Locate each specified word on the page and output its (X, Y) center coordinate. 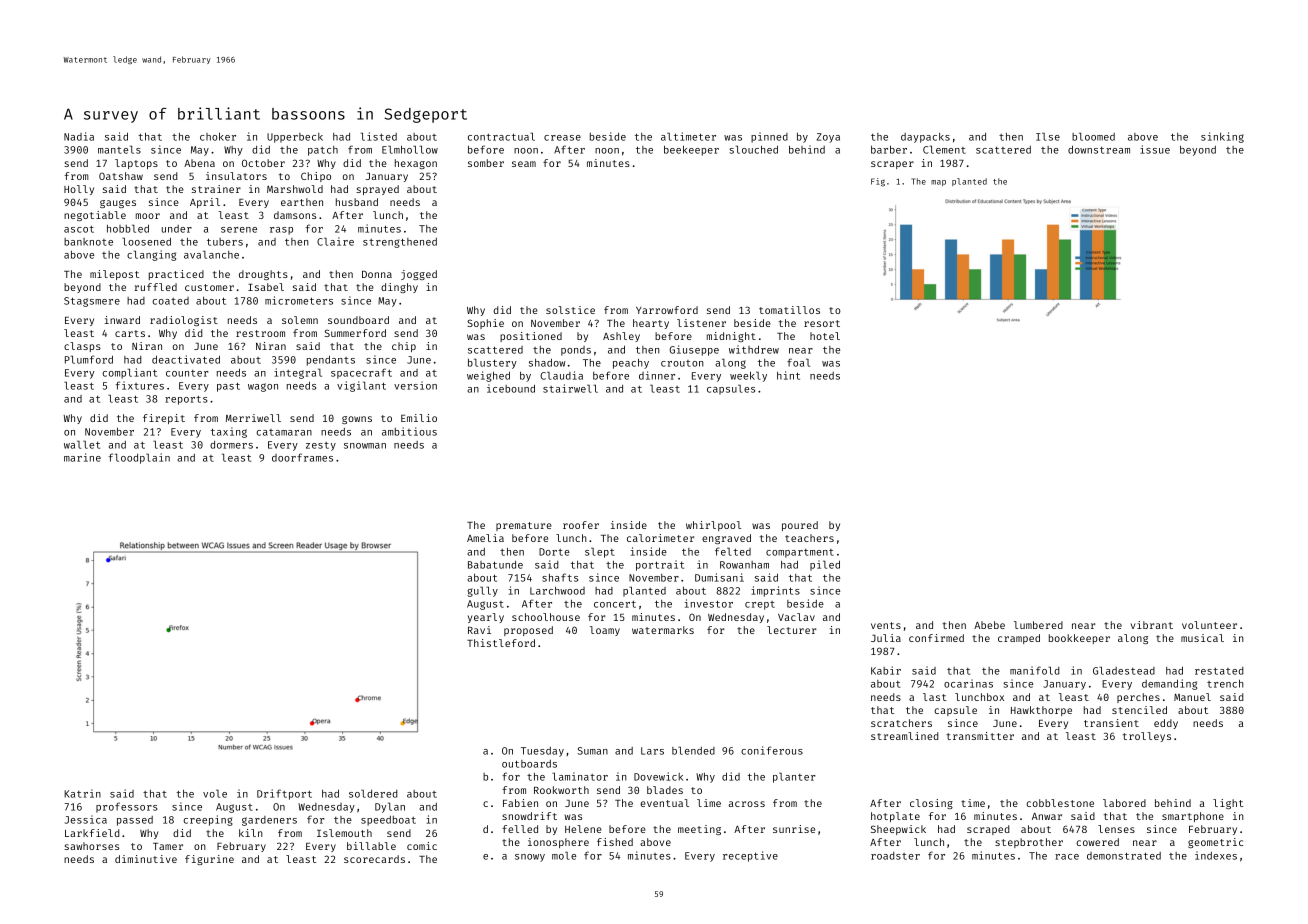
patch (323, 151)
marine (82, 457)
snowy (530, 858)
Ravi (479, 630)
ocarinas (968, 683)
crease (562, 138)
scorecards (374, 859)
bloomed (1093, 137)
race (1067, 857)
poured (800, 526)
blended (693, 751)
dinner (657, 375)
